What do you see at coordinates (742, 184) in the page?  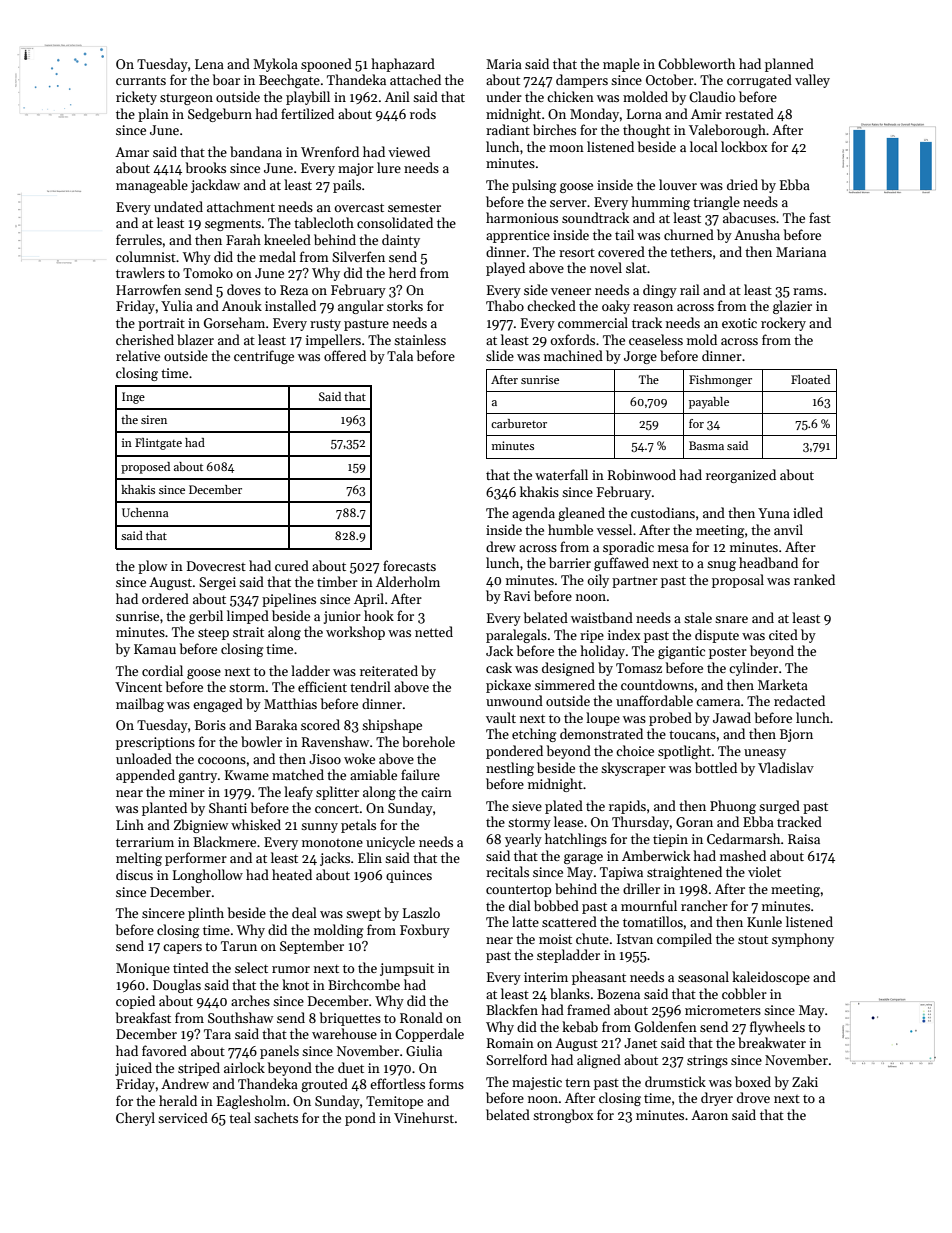 I see `dried` at bounding box center [742, 184].
